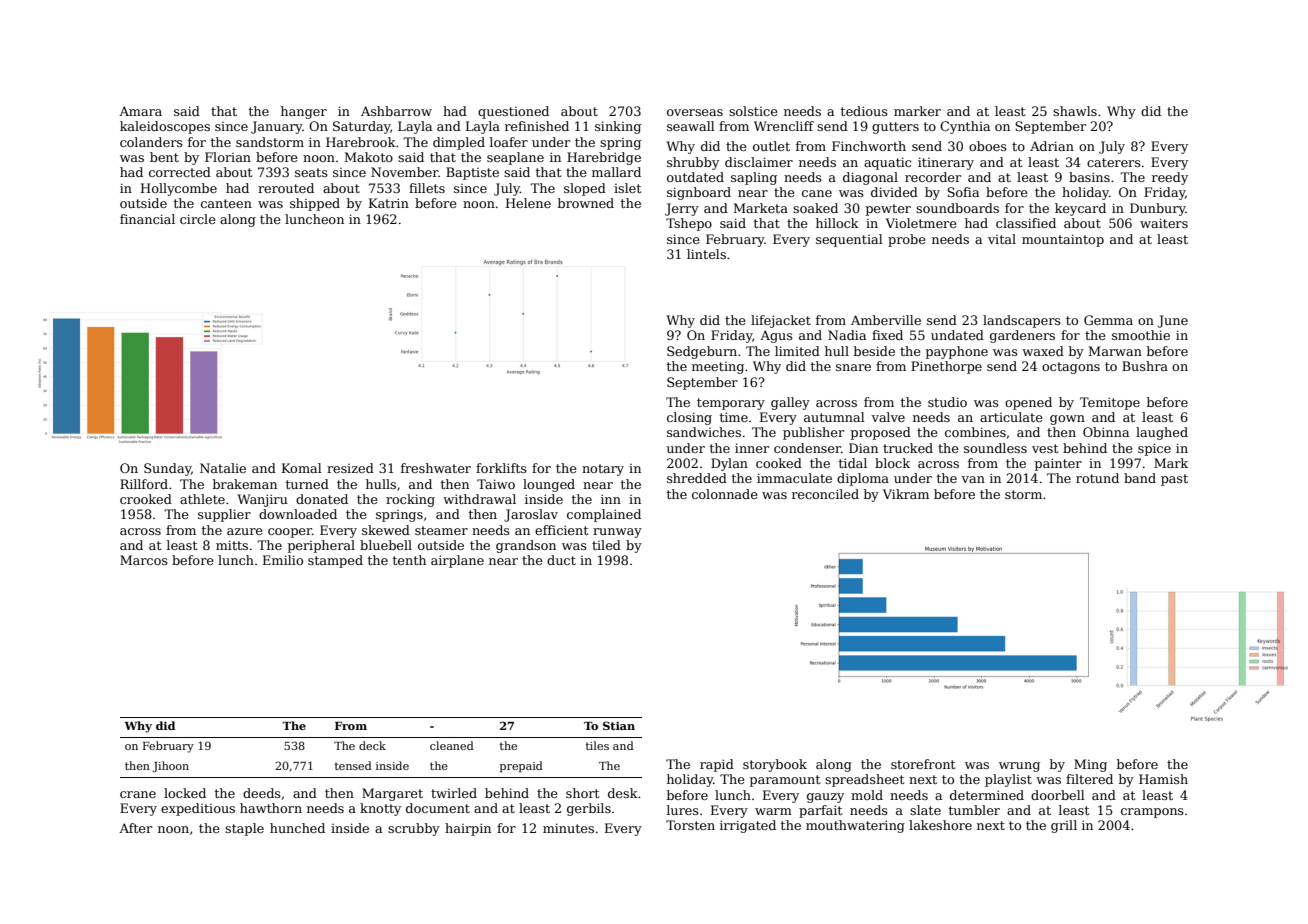 Image resolution: width=1308 pixels, height=924 pixels. What do you see at coordinates (304, 112) in the screenshot?
I see `hanger` at bounding box center [304, 112].
